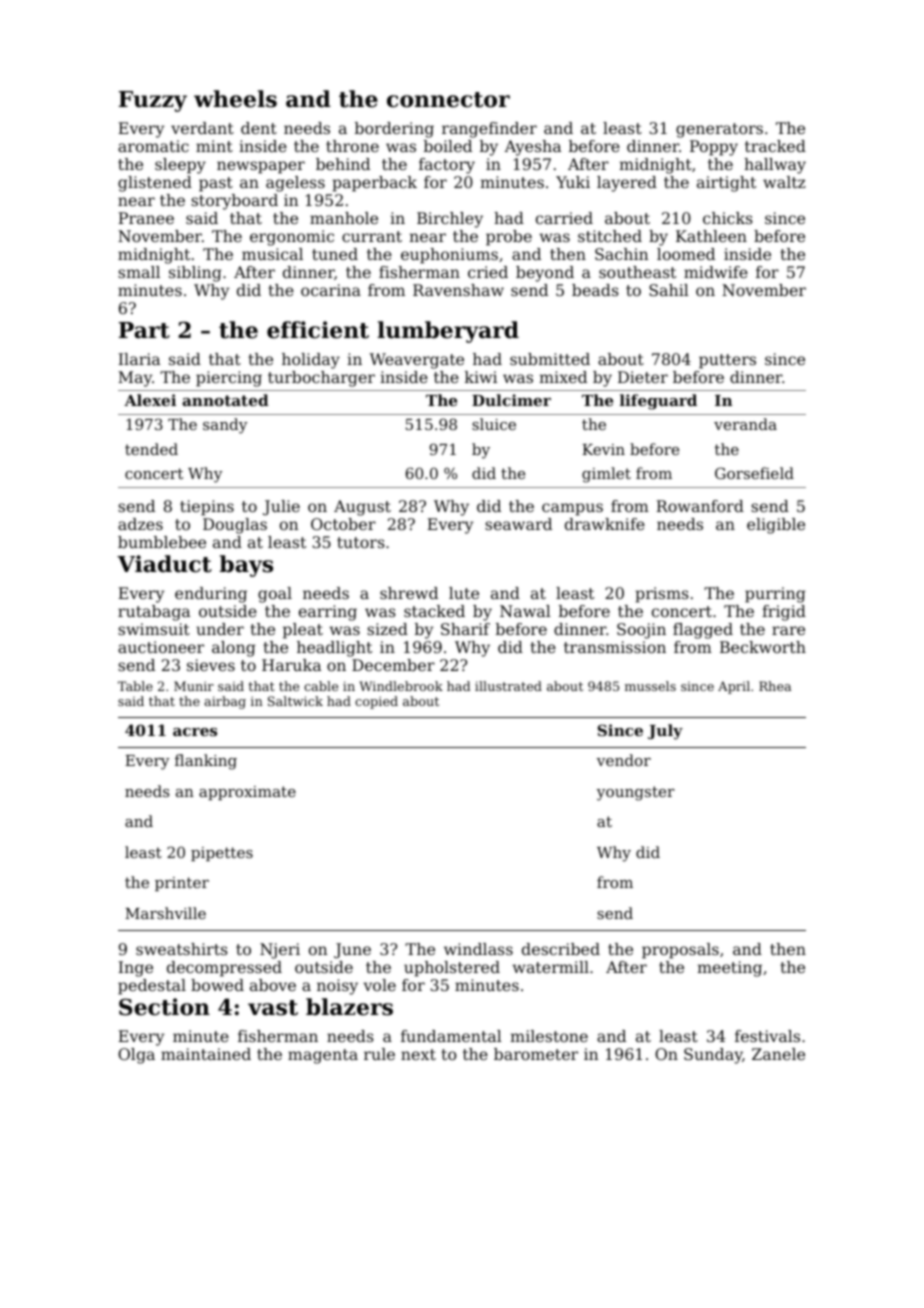 The width and height of the screenshot is (924, 1308). I want to click on youngster, so click(636, 793).
